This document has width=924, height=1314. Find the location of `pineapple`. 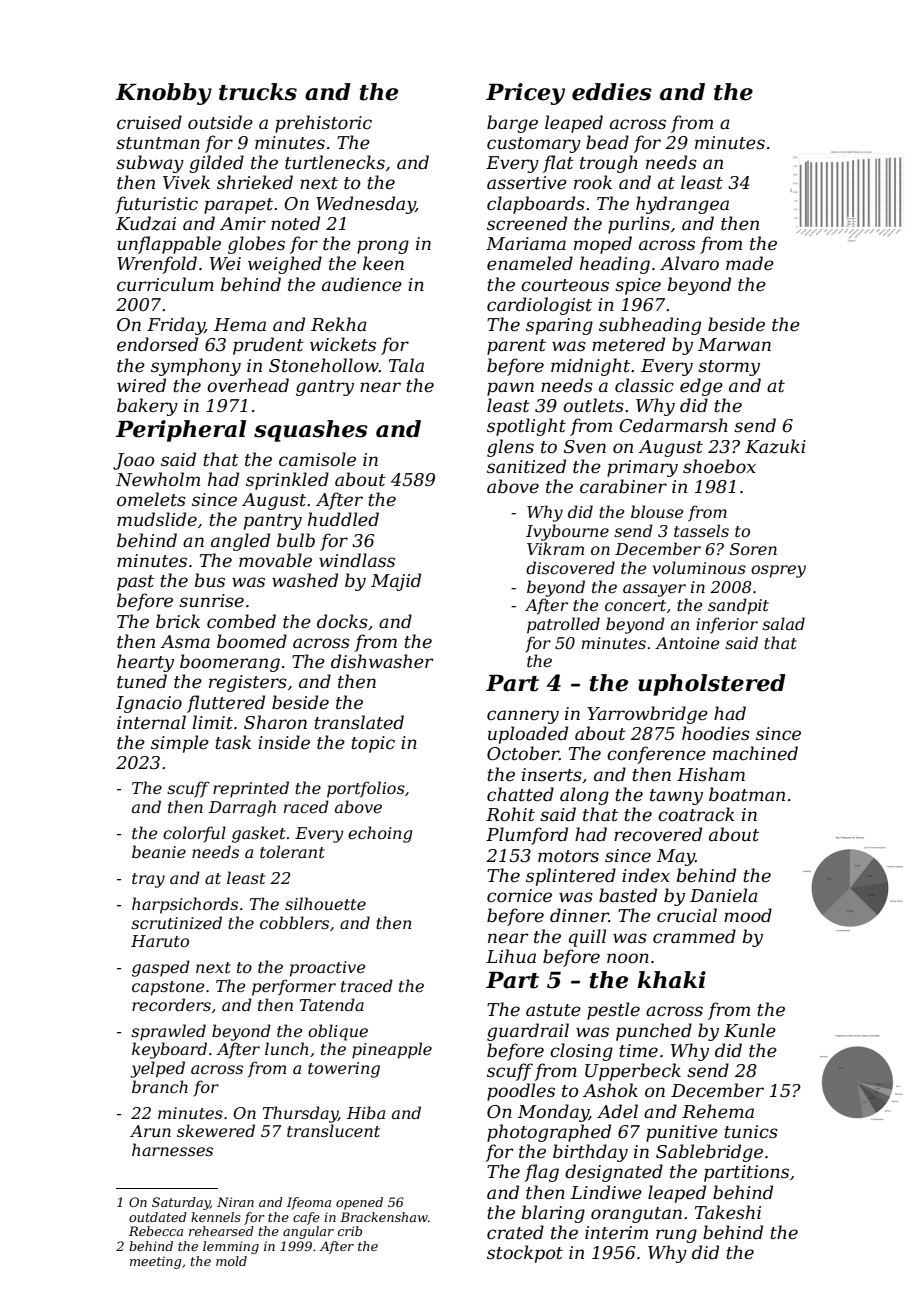

pineapple is located at coordinates (392, 1050).
